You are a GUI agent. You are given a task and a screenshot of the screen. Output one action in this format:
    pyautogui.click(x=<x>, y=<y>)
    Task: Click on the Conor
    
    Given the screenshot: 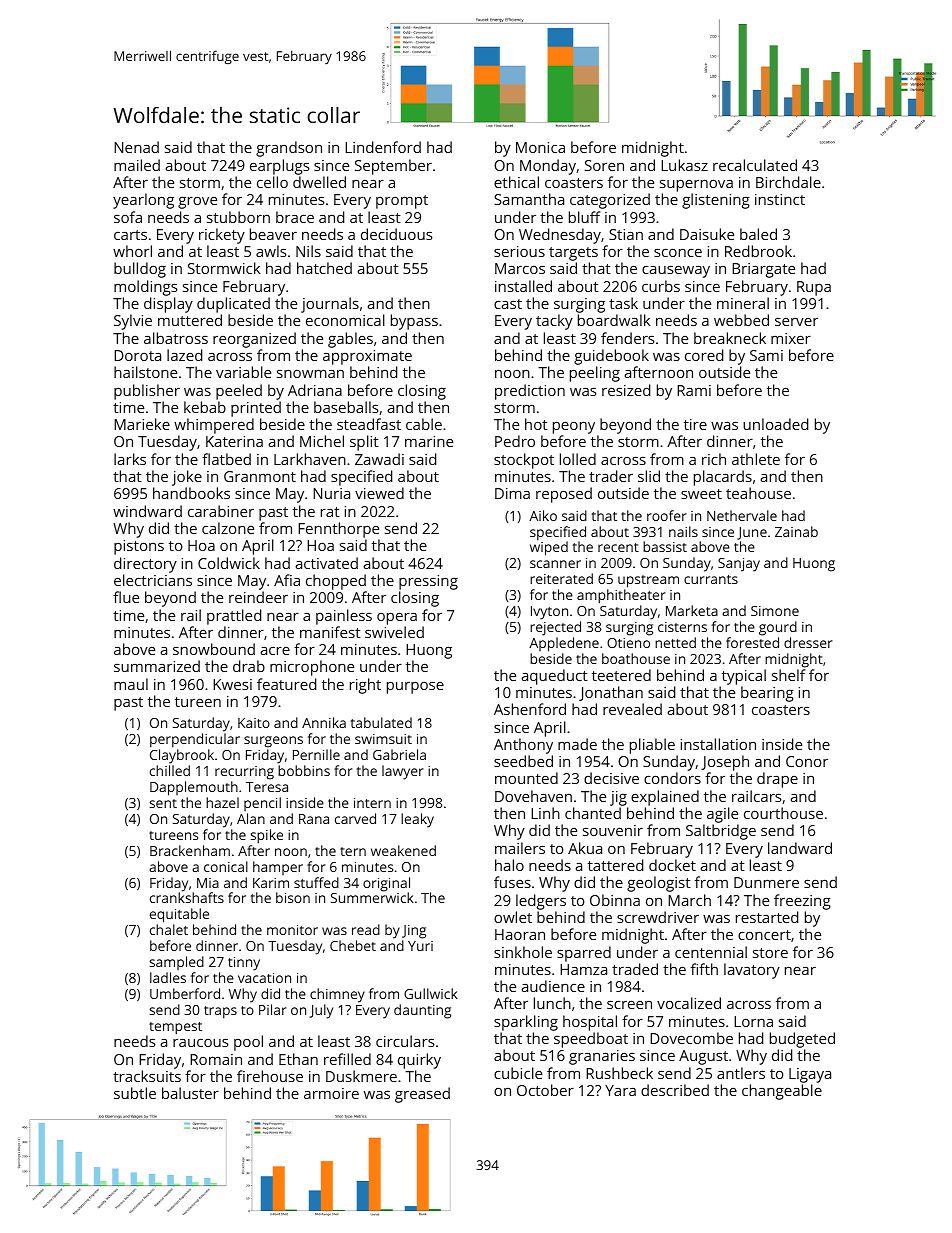 What is the action you would take?
    pyautogui.click(x=807, y=761)
